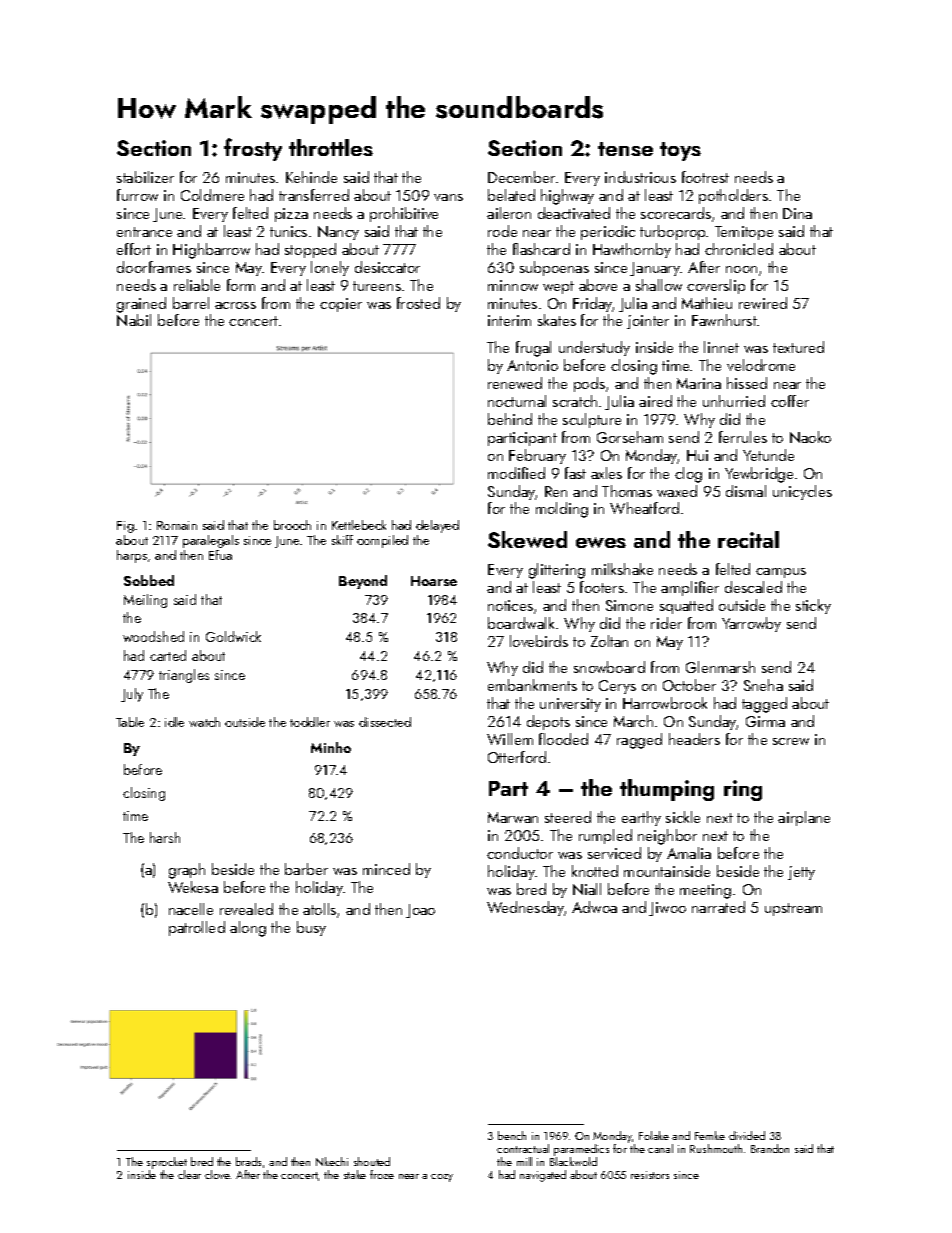 This page has width=952, height=1233. What do you see at coordinates (548, 722) in the page?
I see `depots` at bounding box center [548, 722].
